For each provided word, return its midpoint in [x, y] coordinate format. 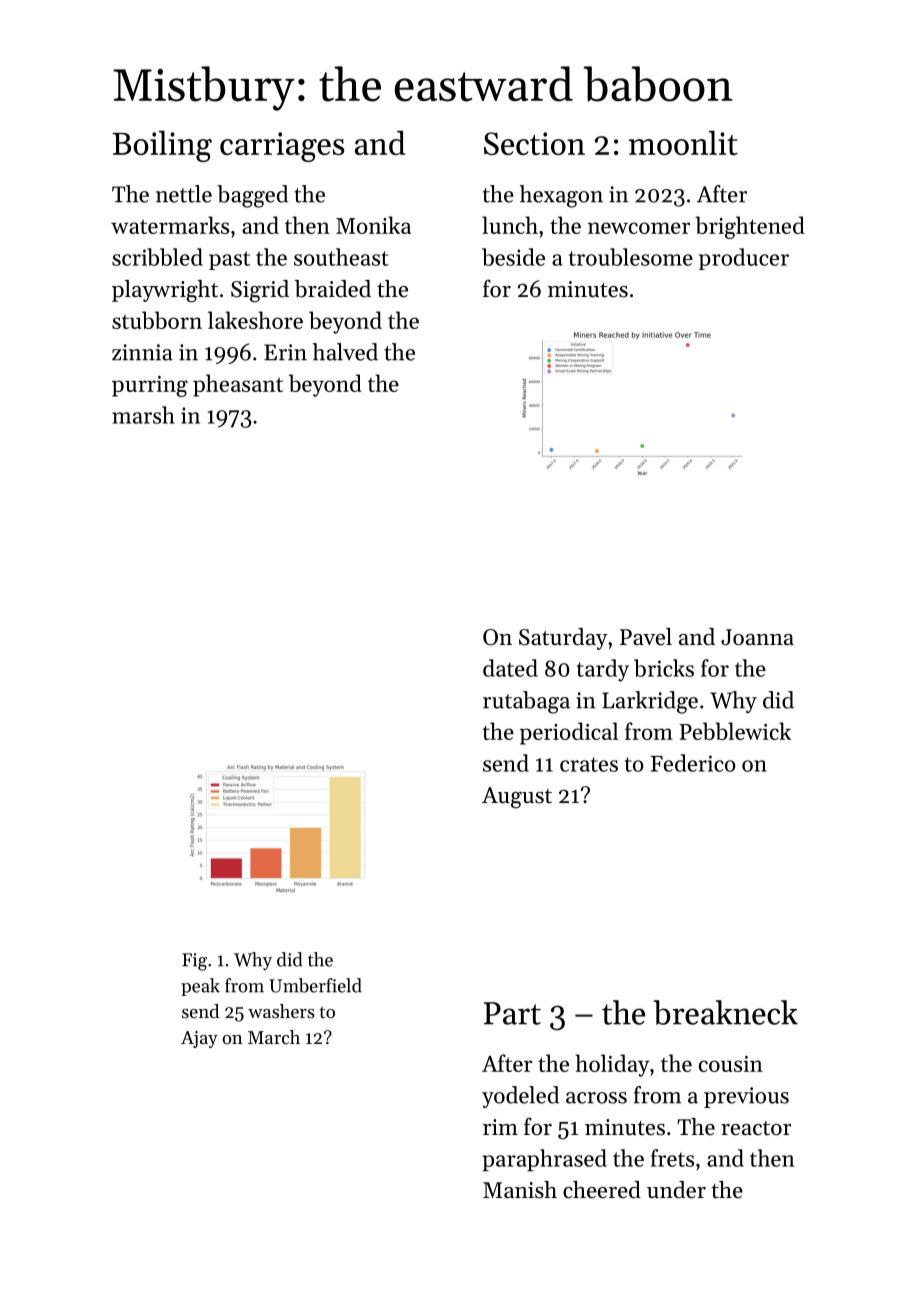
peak [200, 987]
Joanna [757, 637]
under [676, 1190]
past [229, 260]
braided [333, 289]
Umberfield [315, 985]
